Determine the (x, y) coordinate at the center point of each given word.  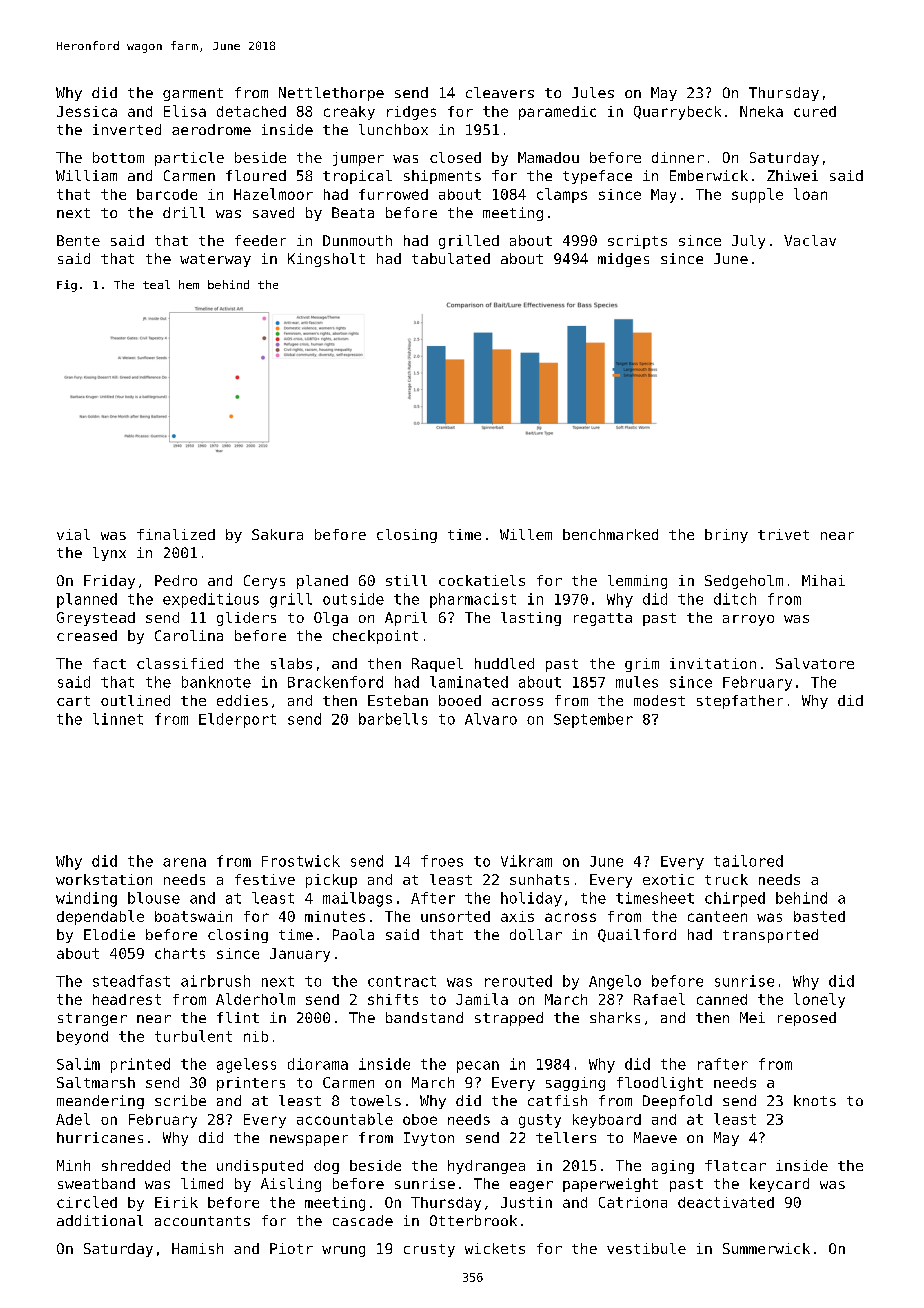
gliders (246, 619)
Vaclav (810, 240)
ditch (735, 599)
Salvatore (815, 663)
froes (442, 861)
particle (189, 159)
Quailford (637, 935)
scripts (637, 242)
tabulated (451, 258)
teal (156, 284)
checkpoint (375, 637)
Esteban (398, 700)
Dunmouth (357, 240)
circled (87, 1202)
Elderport (237, 720)
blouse (154, 898)
